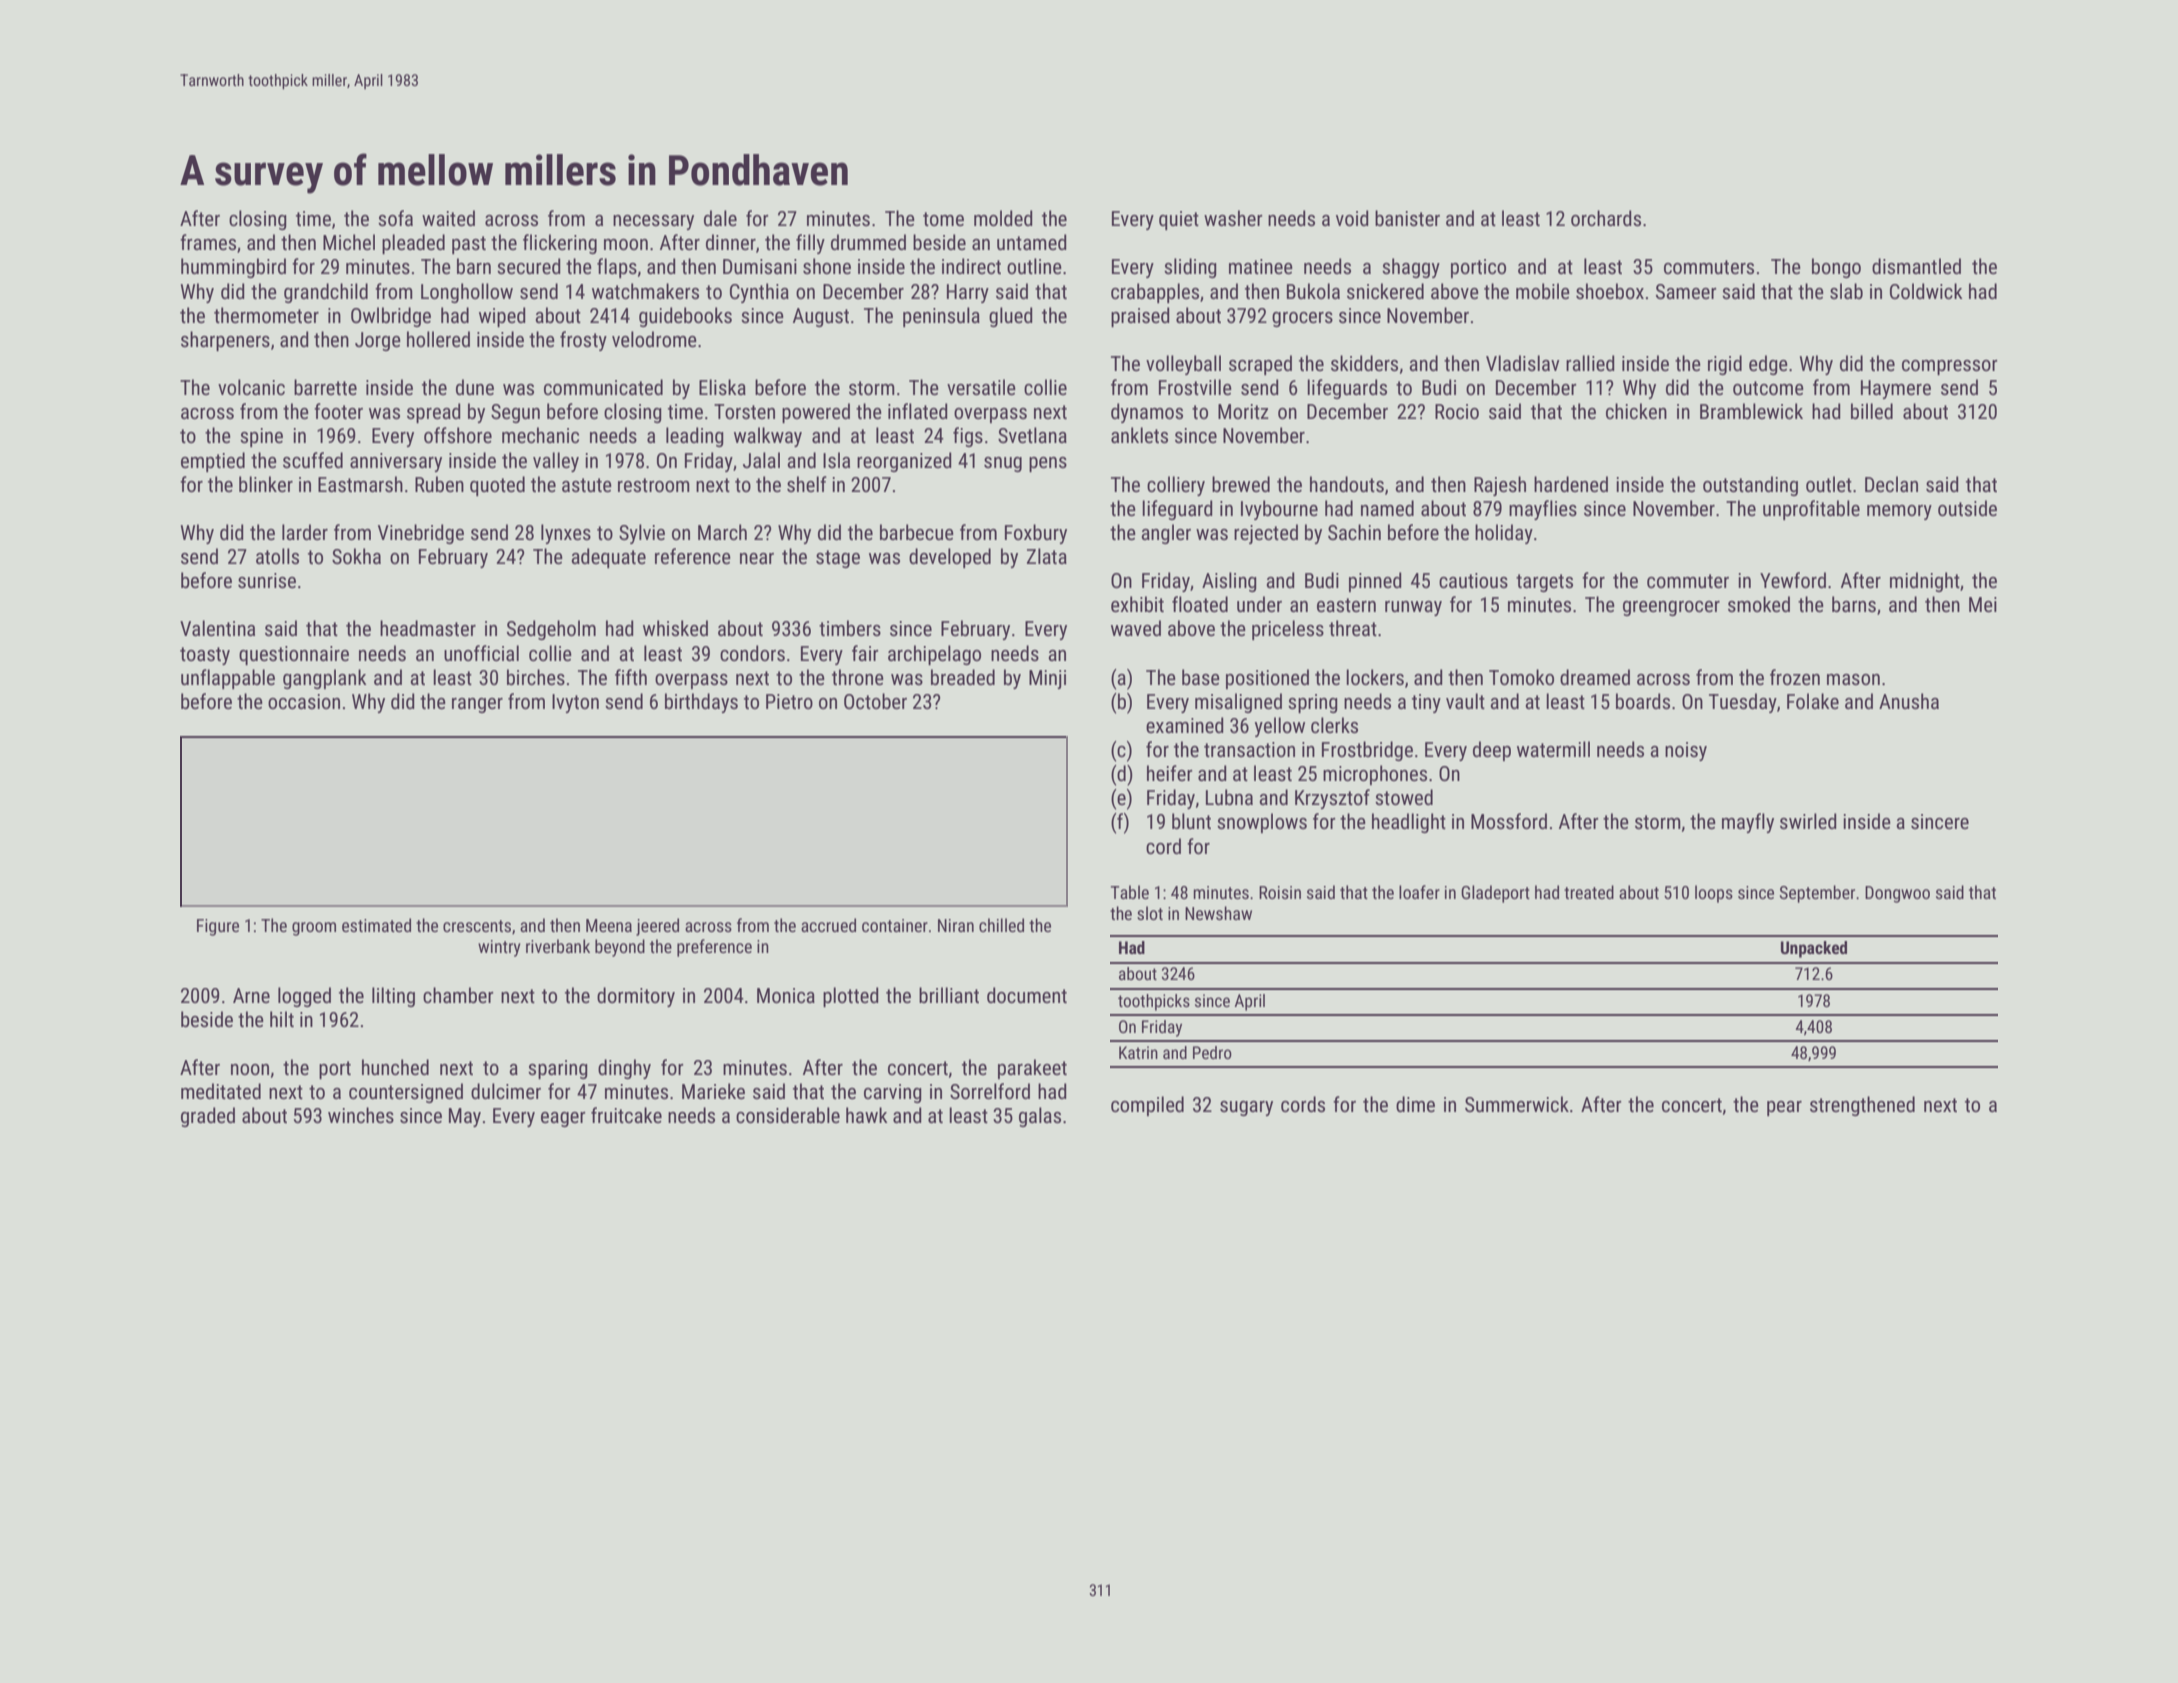 This screenshot has height=1683, width=2178. What do you see at coordinates (208, 1117) in the screenshot?
I see `graded` at bounding box center [208, 1117].
